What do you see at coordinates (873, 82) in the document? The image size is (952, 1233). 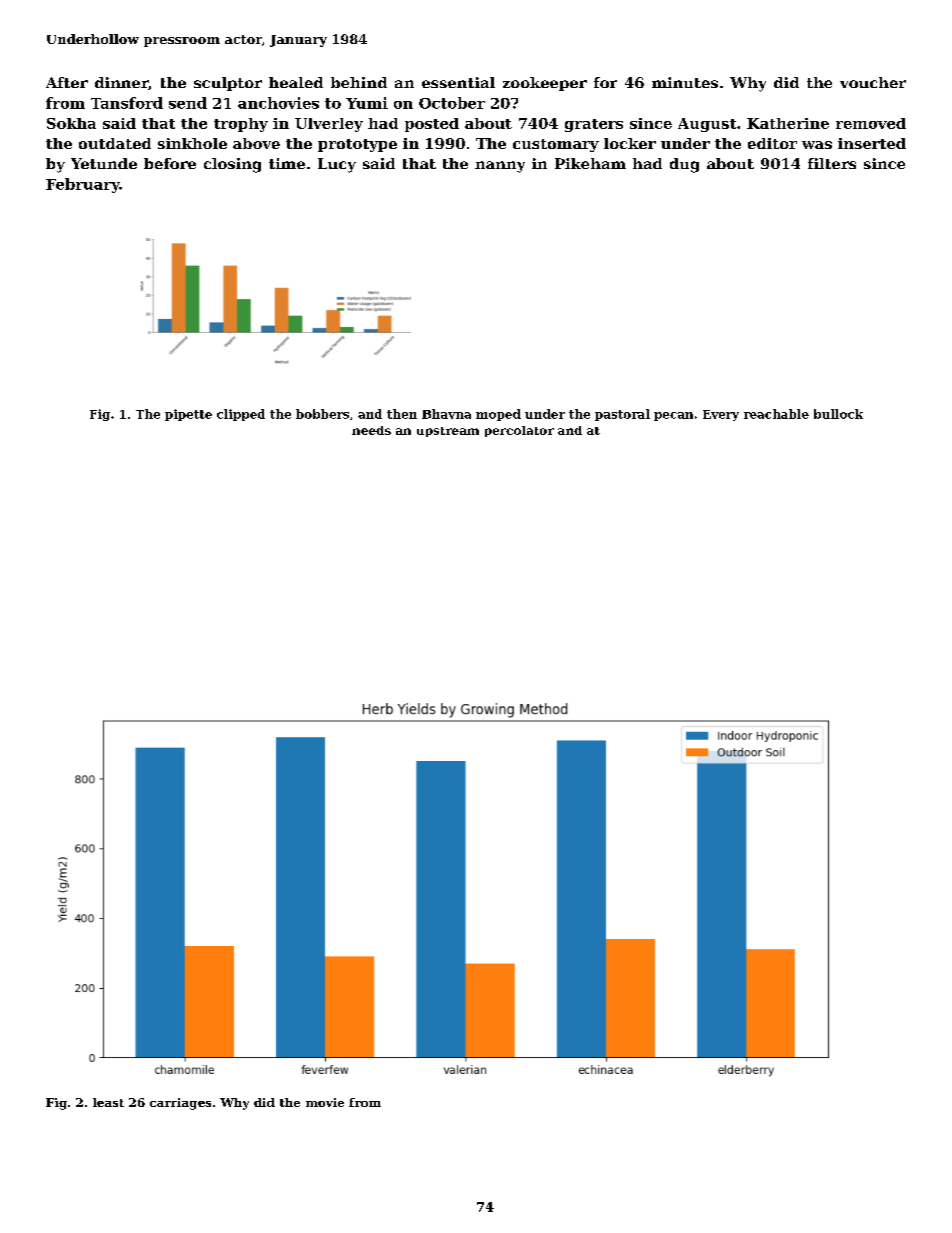 I see `voucher` at bounding box center [873, 82].
